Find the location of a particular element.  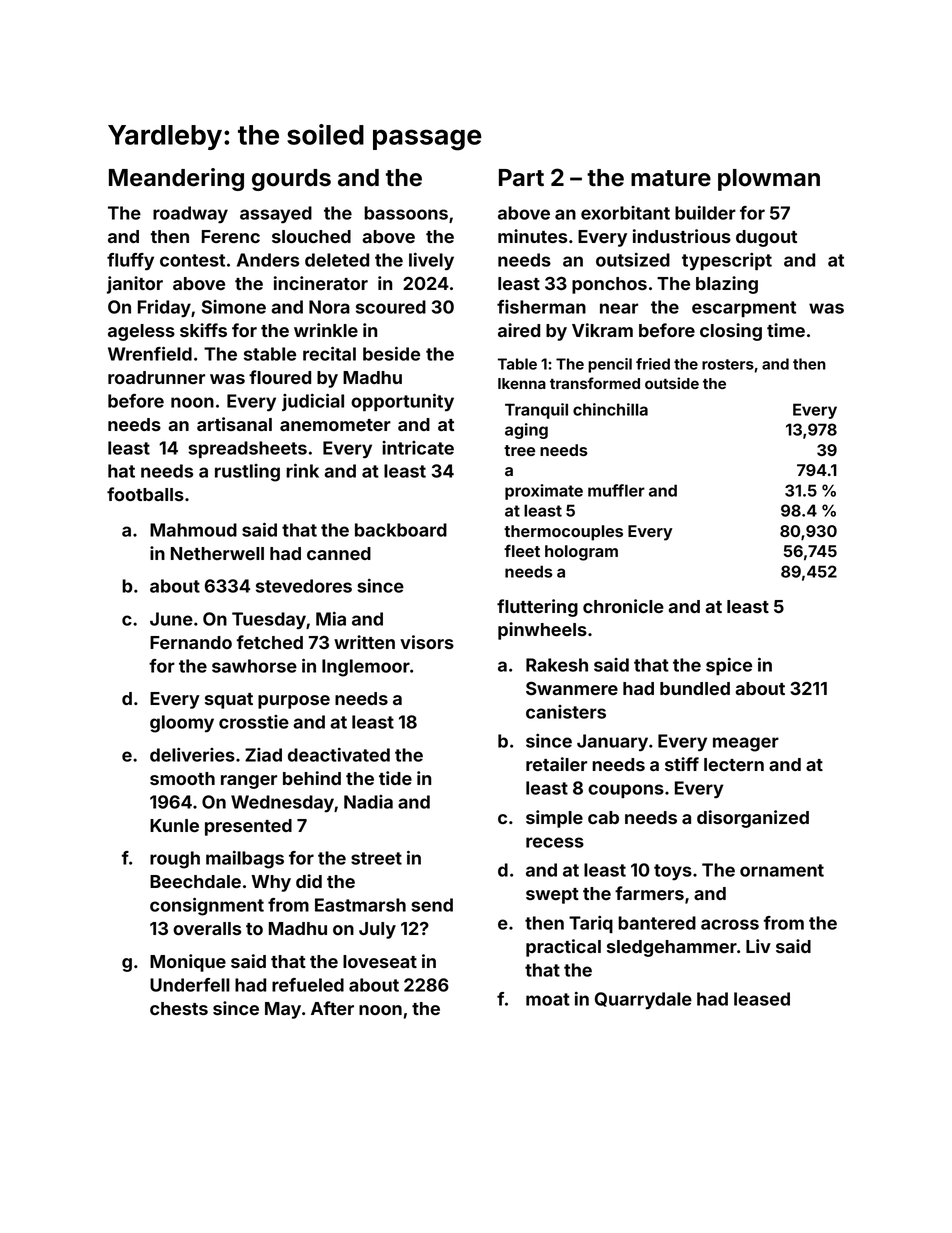

plowman is located at coordinates (769, 180).
